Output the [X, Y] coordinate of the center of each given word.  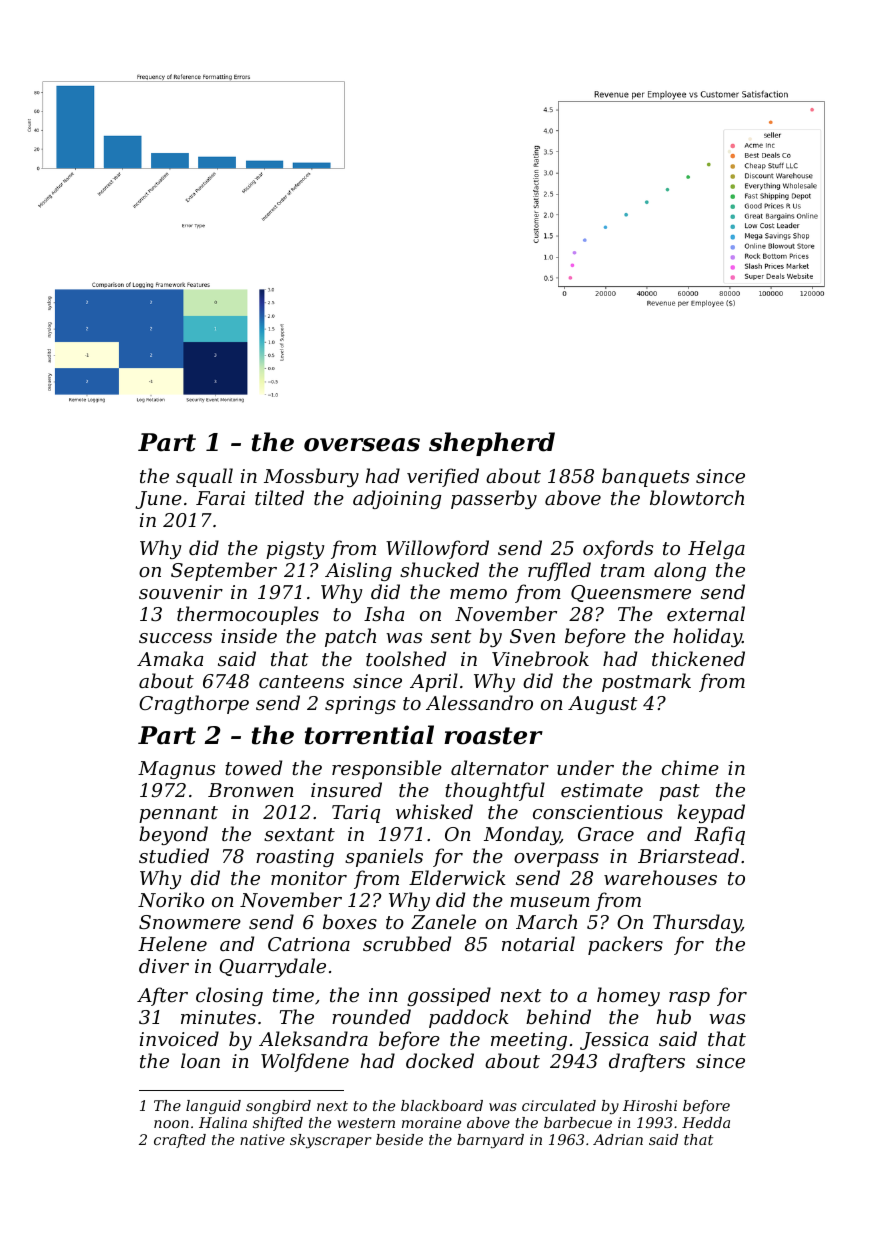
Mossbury [311, 477]
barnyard [490, 1141]
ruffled [559, 571]
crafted [180, 1141]
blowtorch [697, 497]
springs [360, 705]
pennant [178, 814]
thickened [698, 658]
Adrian [618, 1139]
